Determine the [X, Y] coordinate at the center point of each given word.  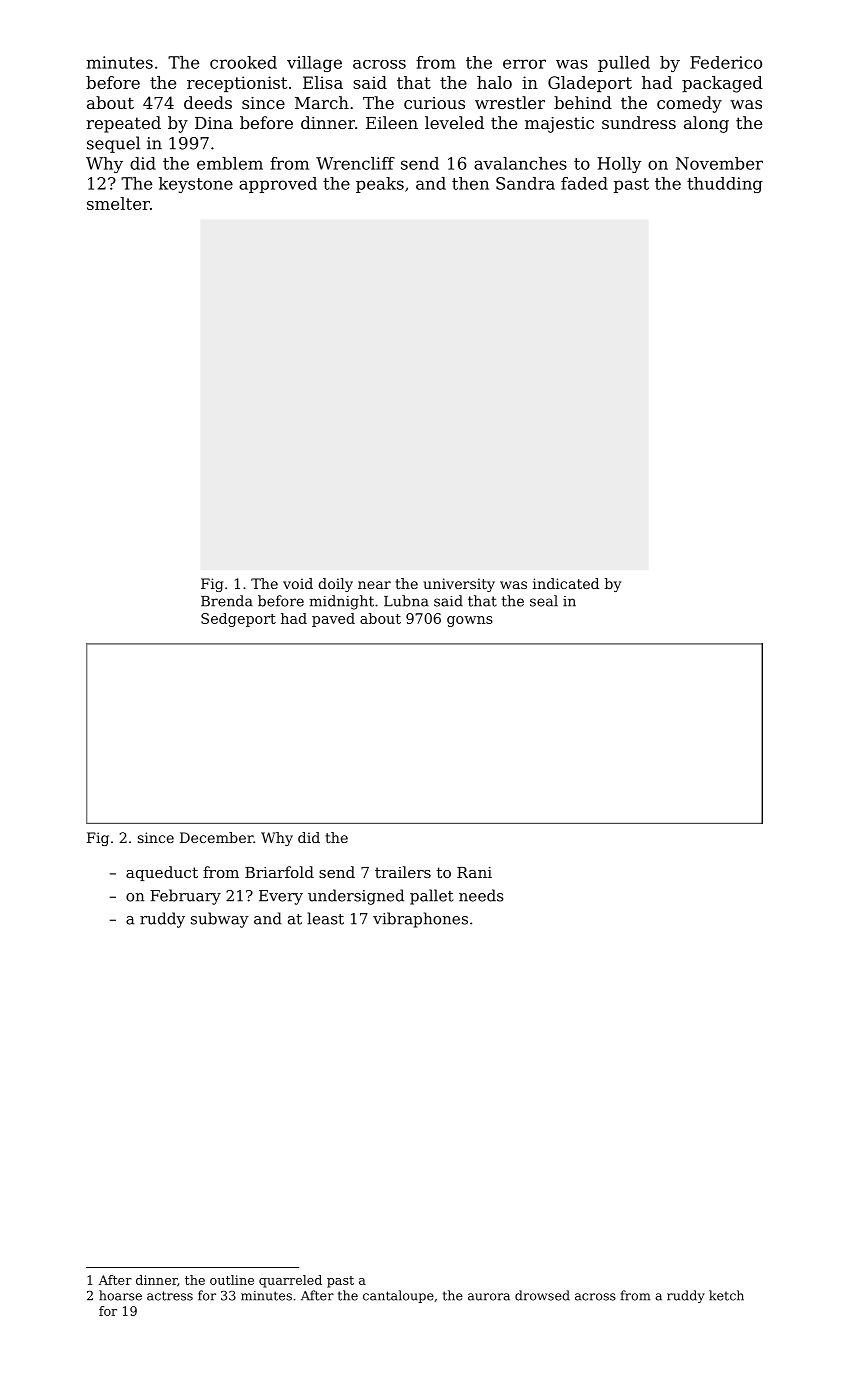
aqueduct [162, 873]
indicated [566, 583]
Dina [214, 123]
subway [220, 920]
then [470, 183]
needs [481, 895]
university [459, 585]
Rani [474, 872]
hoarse [120, 1295]
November [719, 163]
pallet [432, 897]
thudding [725, 185]
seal [544, 601]
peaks [380, 185]
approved [278, 185]
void [298, 583]
